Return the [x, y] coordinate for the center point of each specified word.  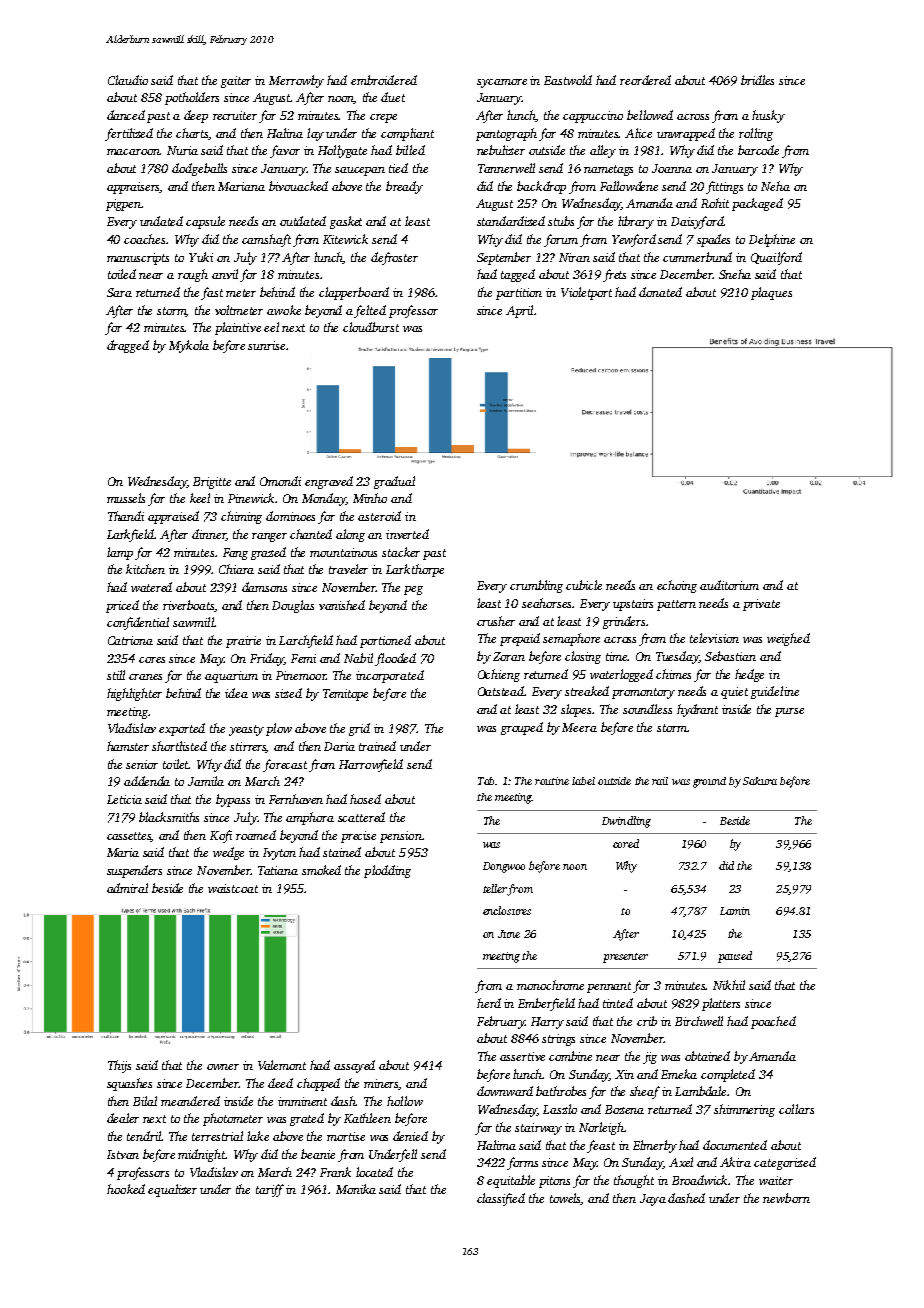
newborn [786, 1198]
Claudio [128, 80]
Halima [496, 1145]
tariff [270, 1190]
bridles [757, 80]
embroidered [384, 80]
